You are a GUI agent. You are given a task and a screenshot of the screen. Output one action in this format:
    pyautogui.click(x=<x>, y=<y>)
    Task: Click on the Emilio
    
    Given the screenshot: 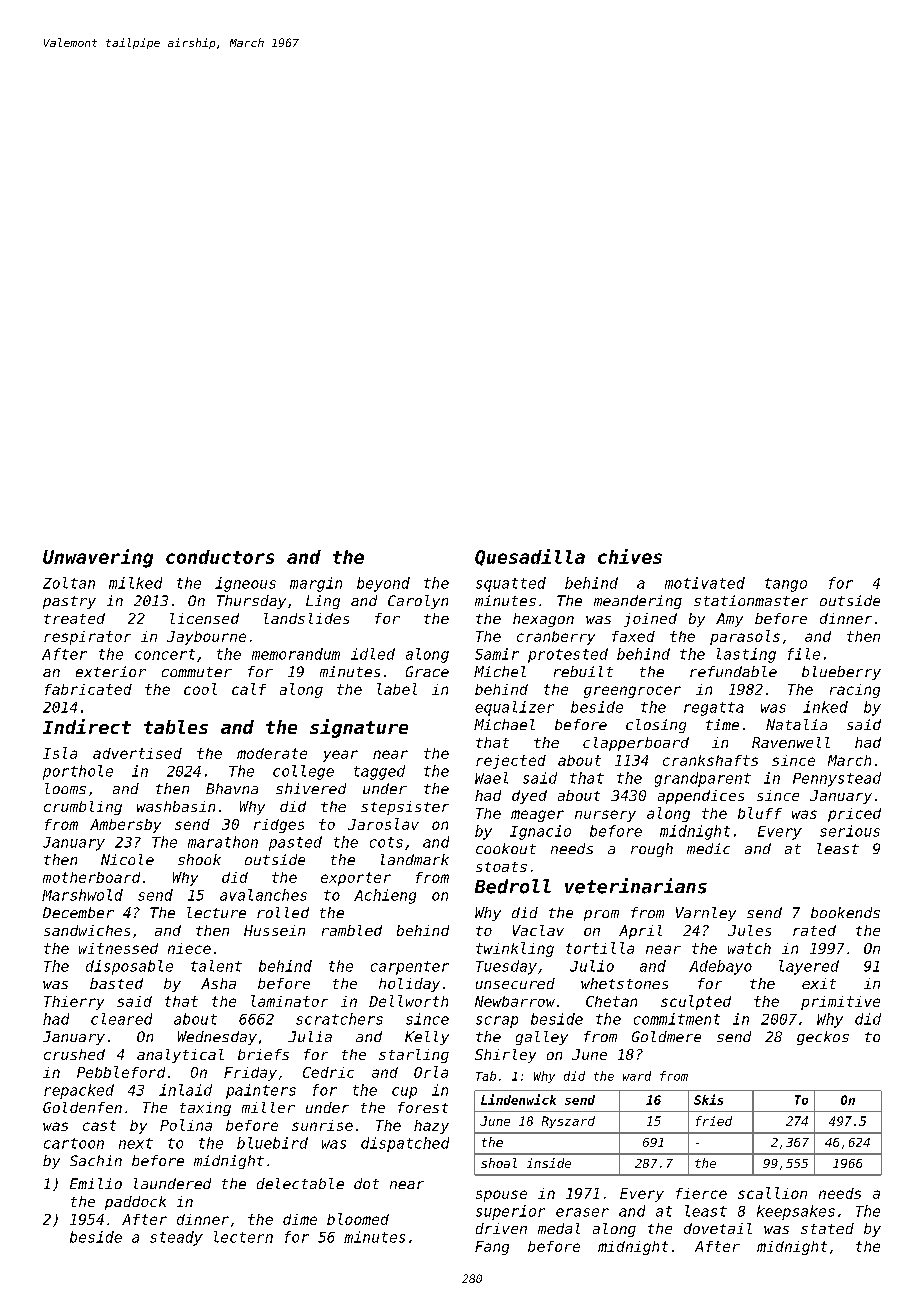 What is the action you would take?
    pyautogui.click(x=96, y=1183)
